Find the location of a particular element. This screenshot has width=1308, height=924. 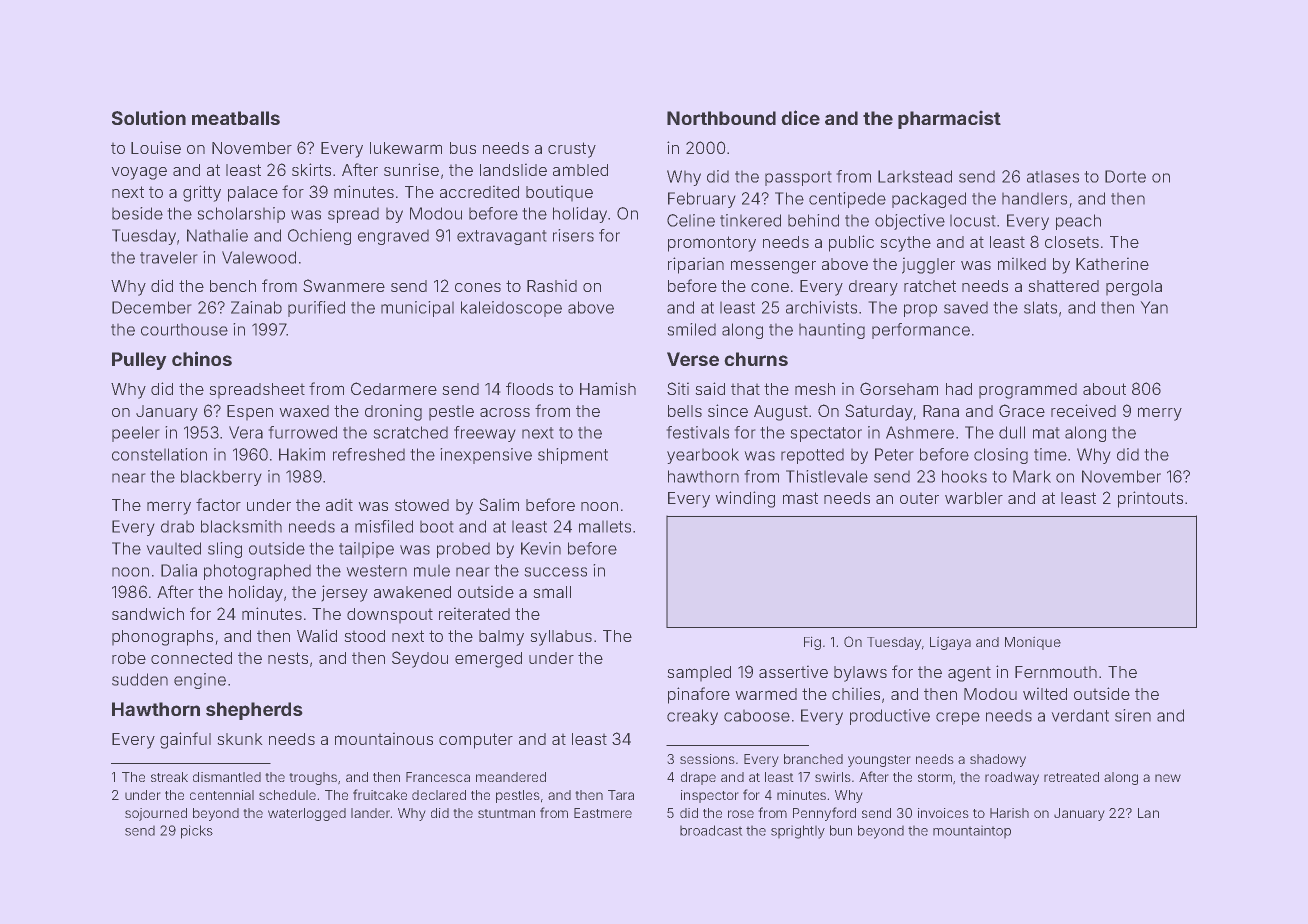

picks is located at coordinates (197, 832).
